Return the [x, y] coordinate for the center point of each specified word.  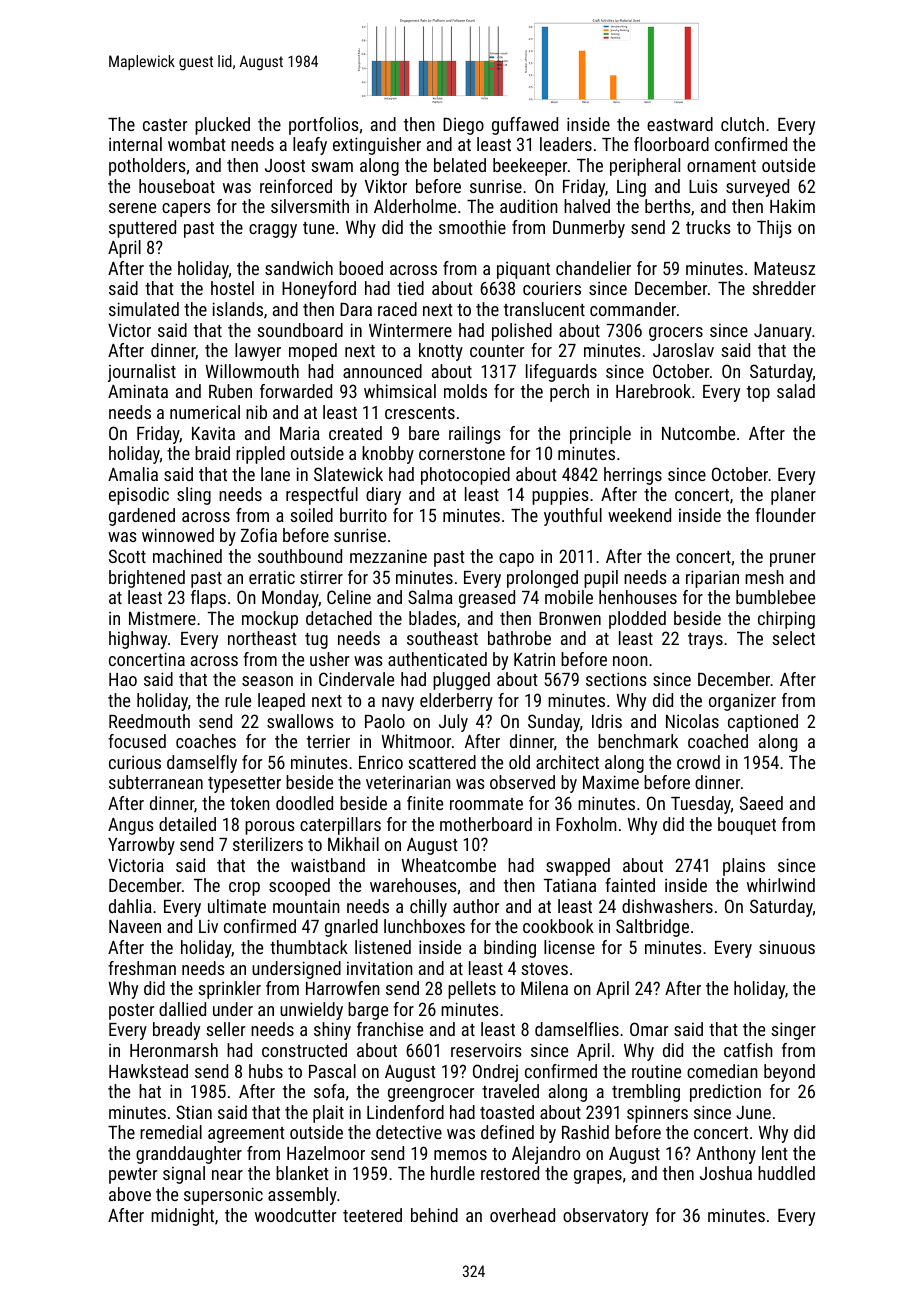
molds [465, 391]
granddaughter [189, 1155]
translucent [544, 309]
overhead [522, 1215]
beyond [789, 1073]
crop [244, 889]
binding [510, 949]
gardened [142, 517]
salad [796, 391]
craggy [273, 231]
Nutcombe [698, 433]
